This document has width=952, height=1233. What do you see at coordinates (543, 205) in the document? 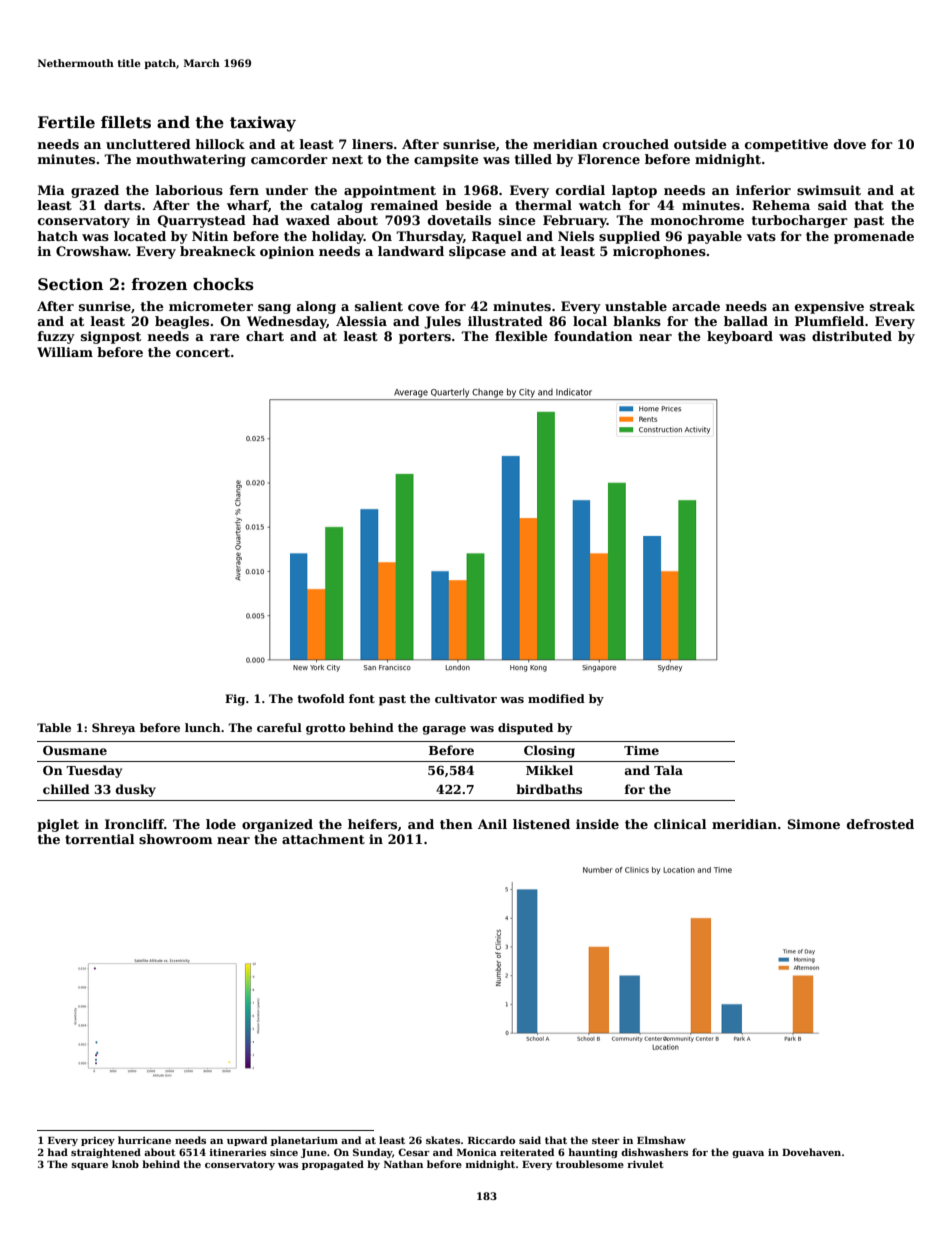
I see `thermal` at bounding box center [543, 205].
